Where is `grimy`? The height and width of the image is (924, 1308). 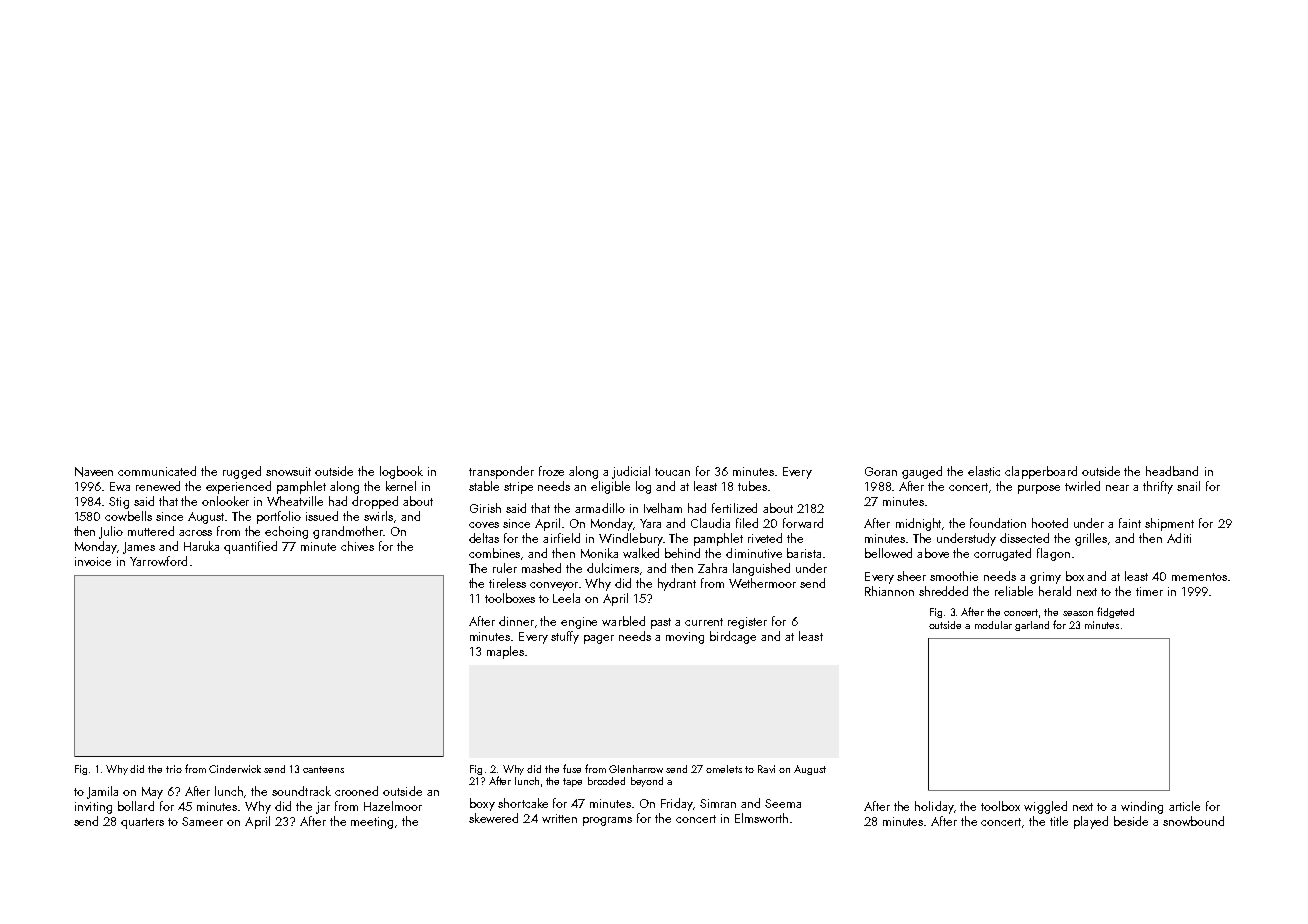
grimy is located at coordinates (1045, 578).
